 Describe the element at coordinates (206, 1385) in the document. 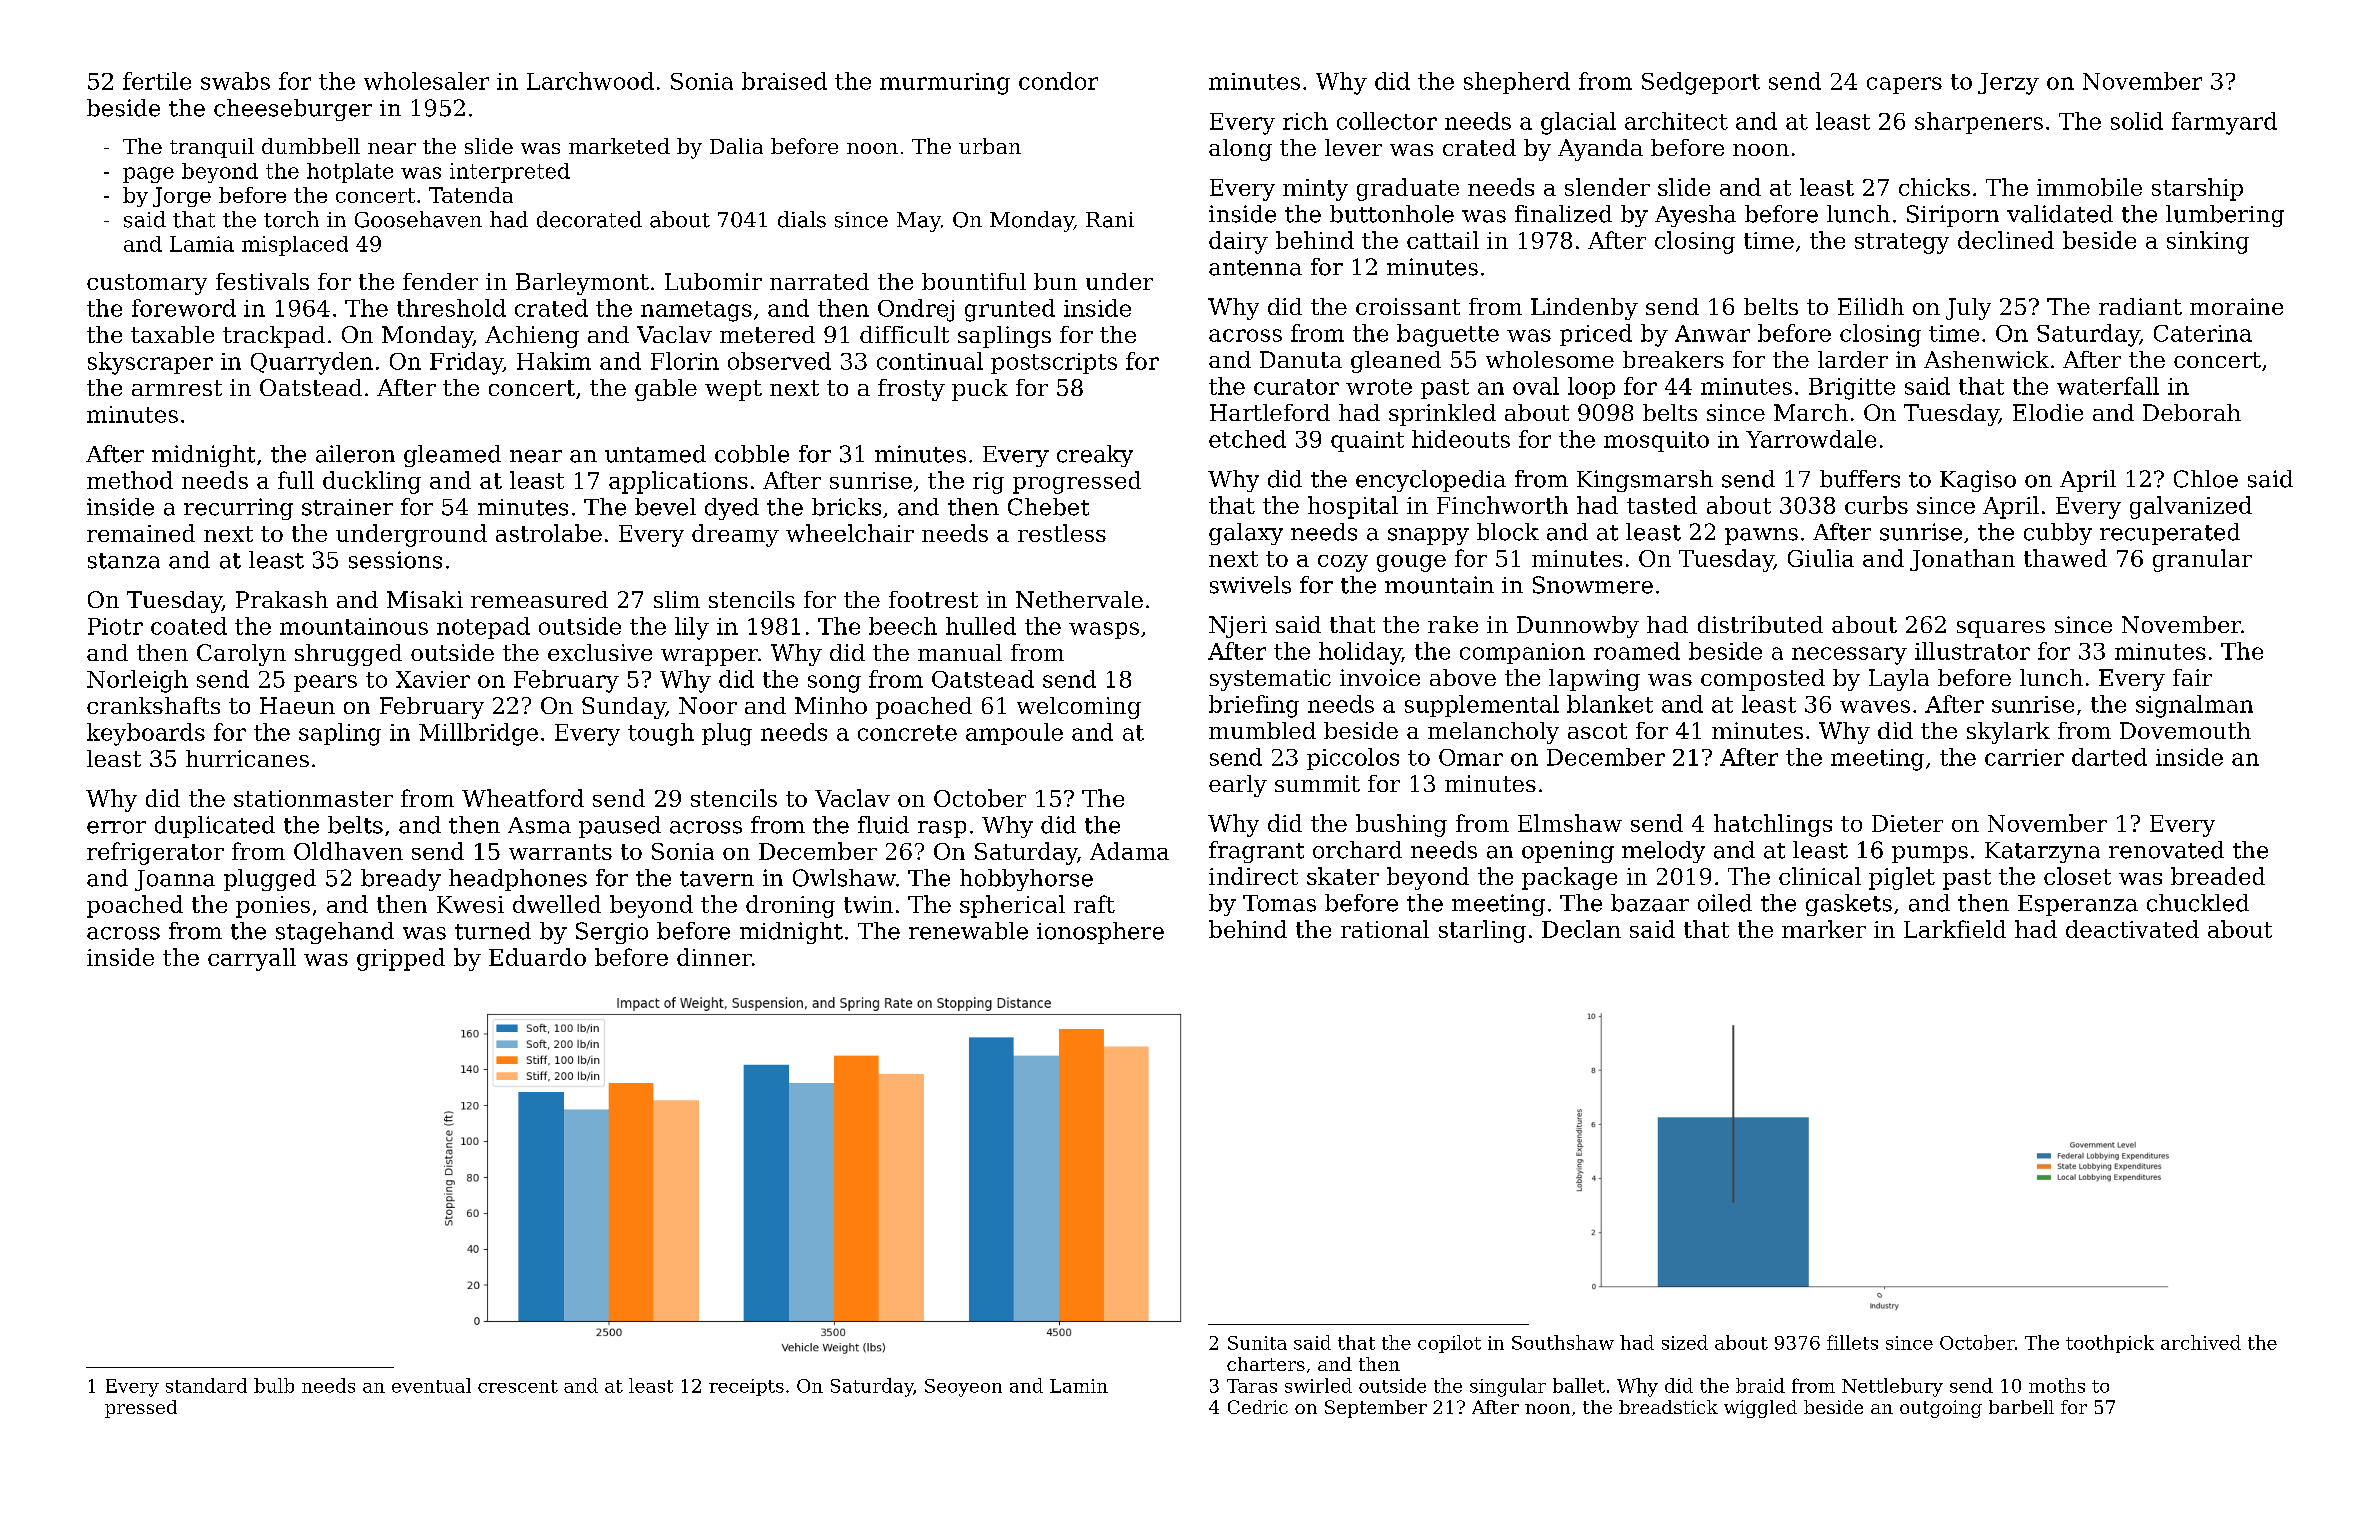

I see `standard` at that location.
